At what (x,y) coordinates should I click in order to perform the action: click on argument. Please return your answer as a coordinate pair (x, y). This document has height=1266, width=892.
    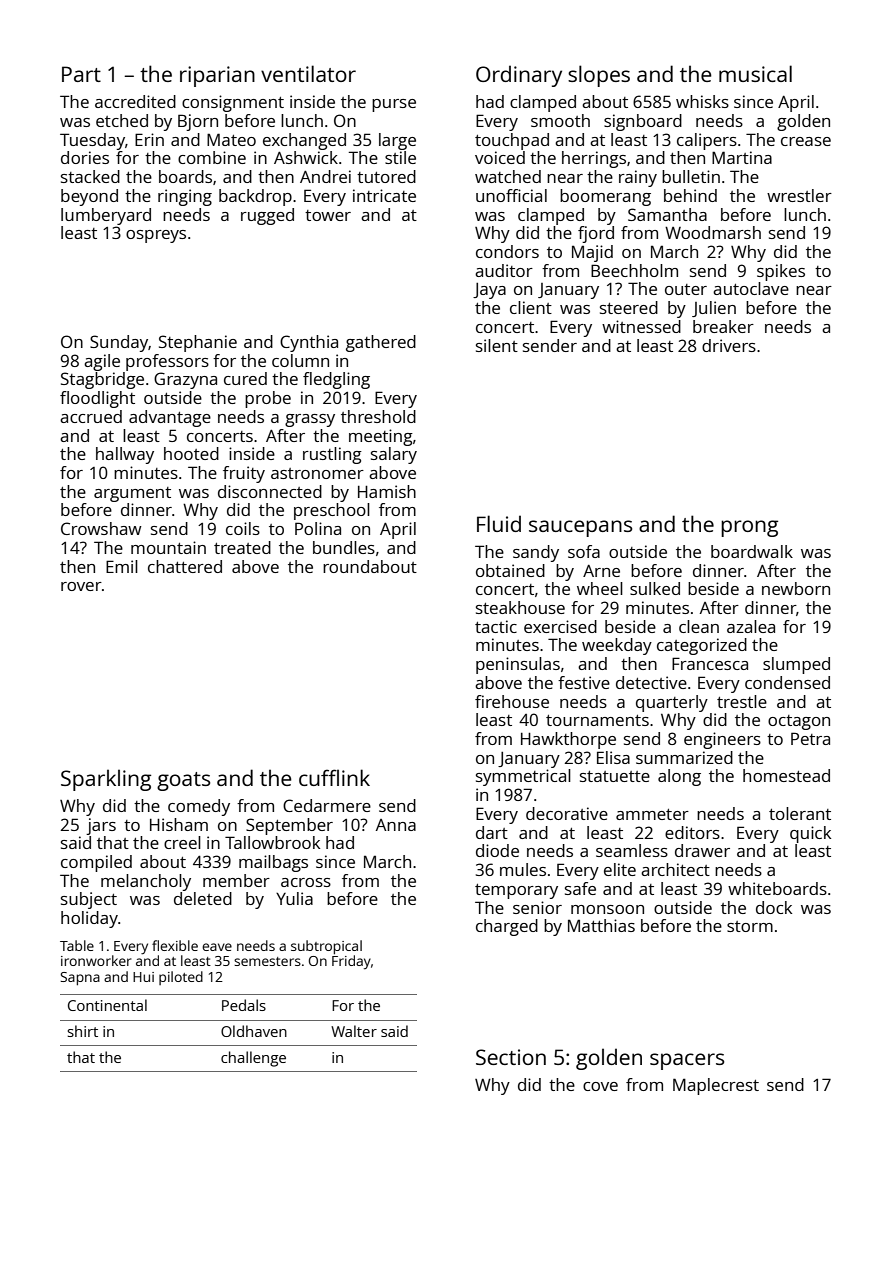
    Looking at the image, I should click on (132, 494).
